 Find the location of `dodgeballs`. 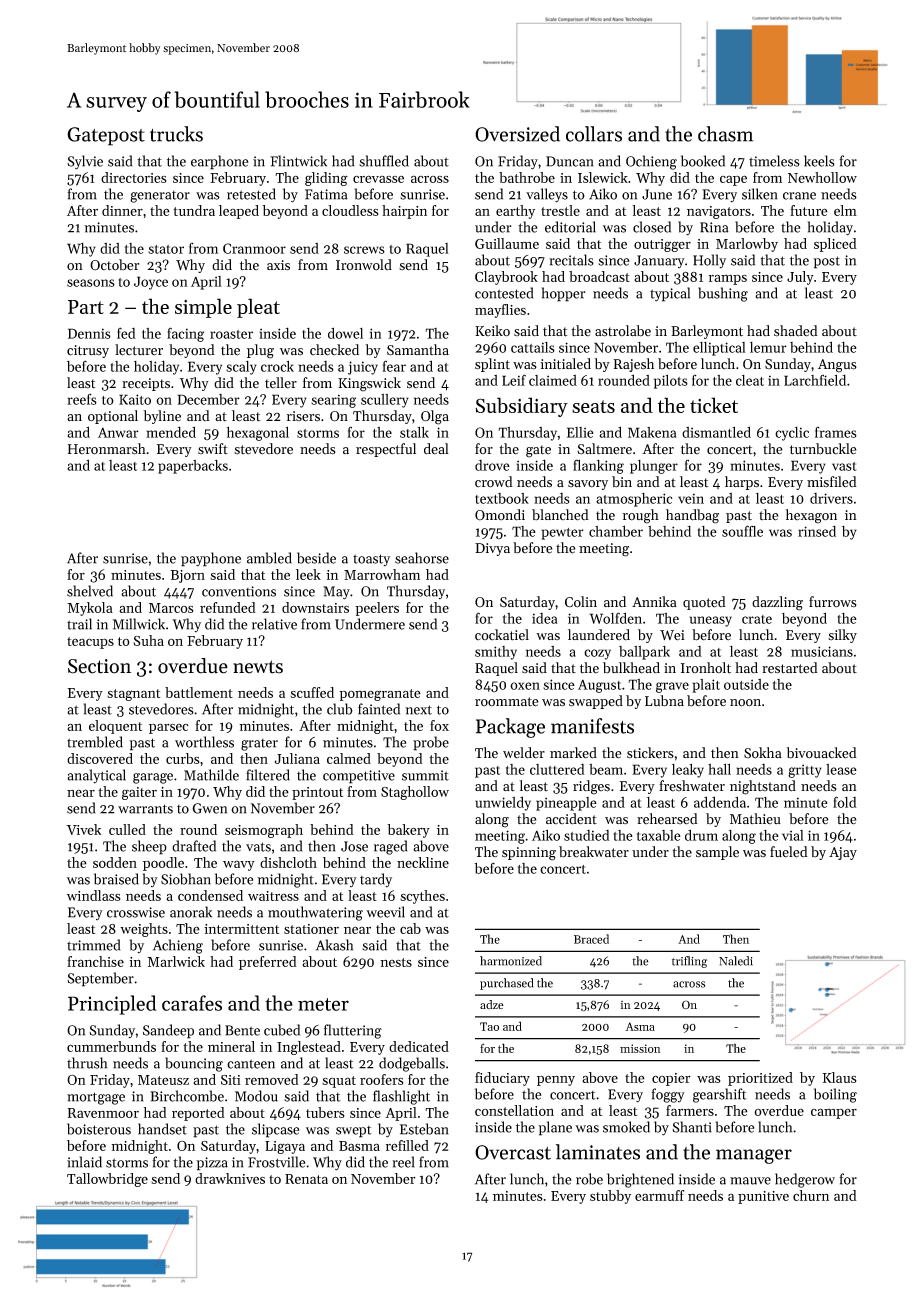

dodgeballs is located at coordinates (412, 1064).
